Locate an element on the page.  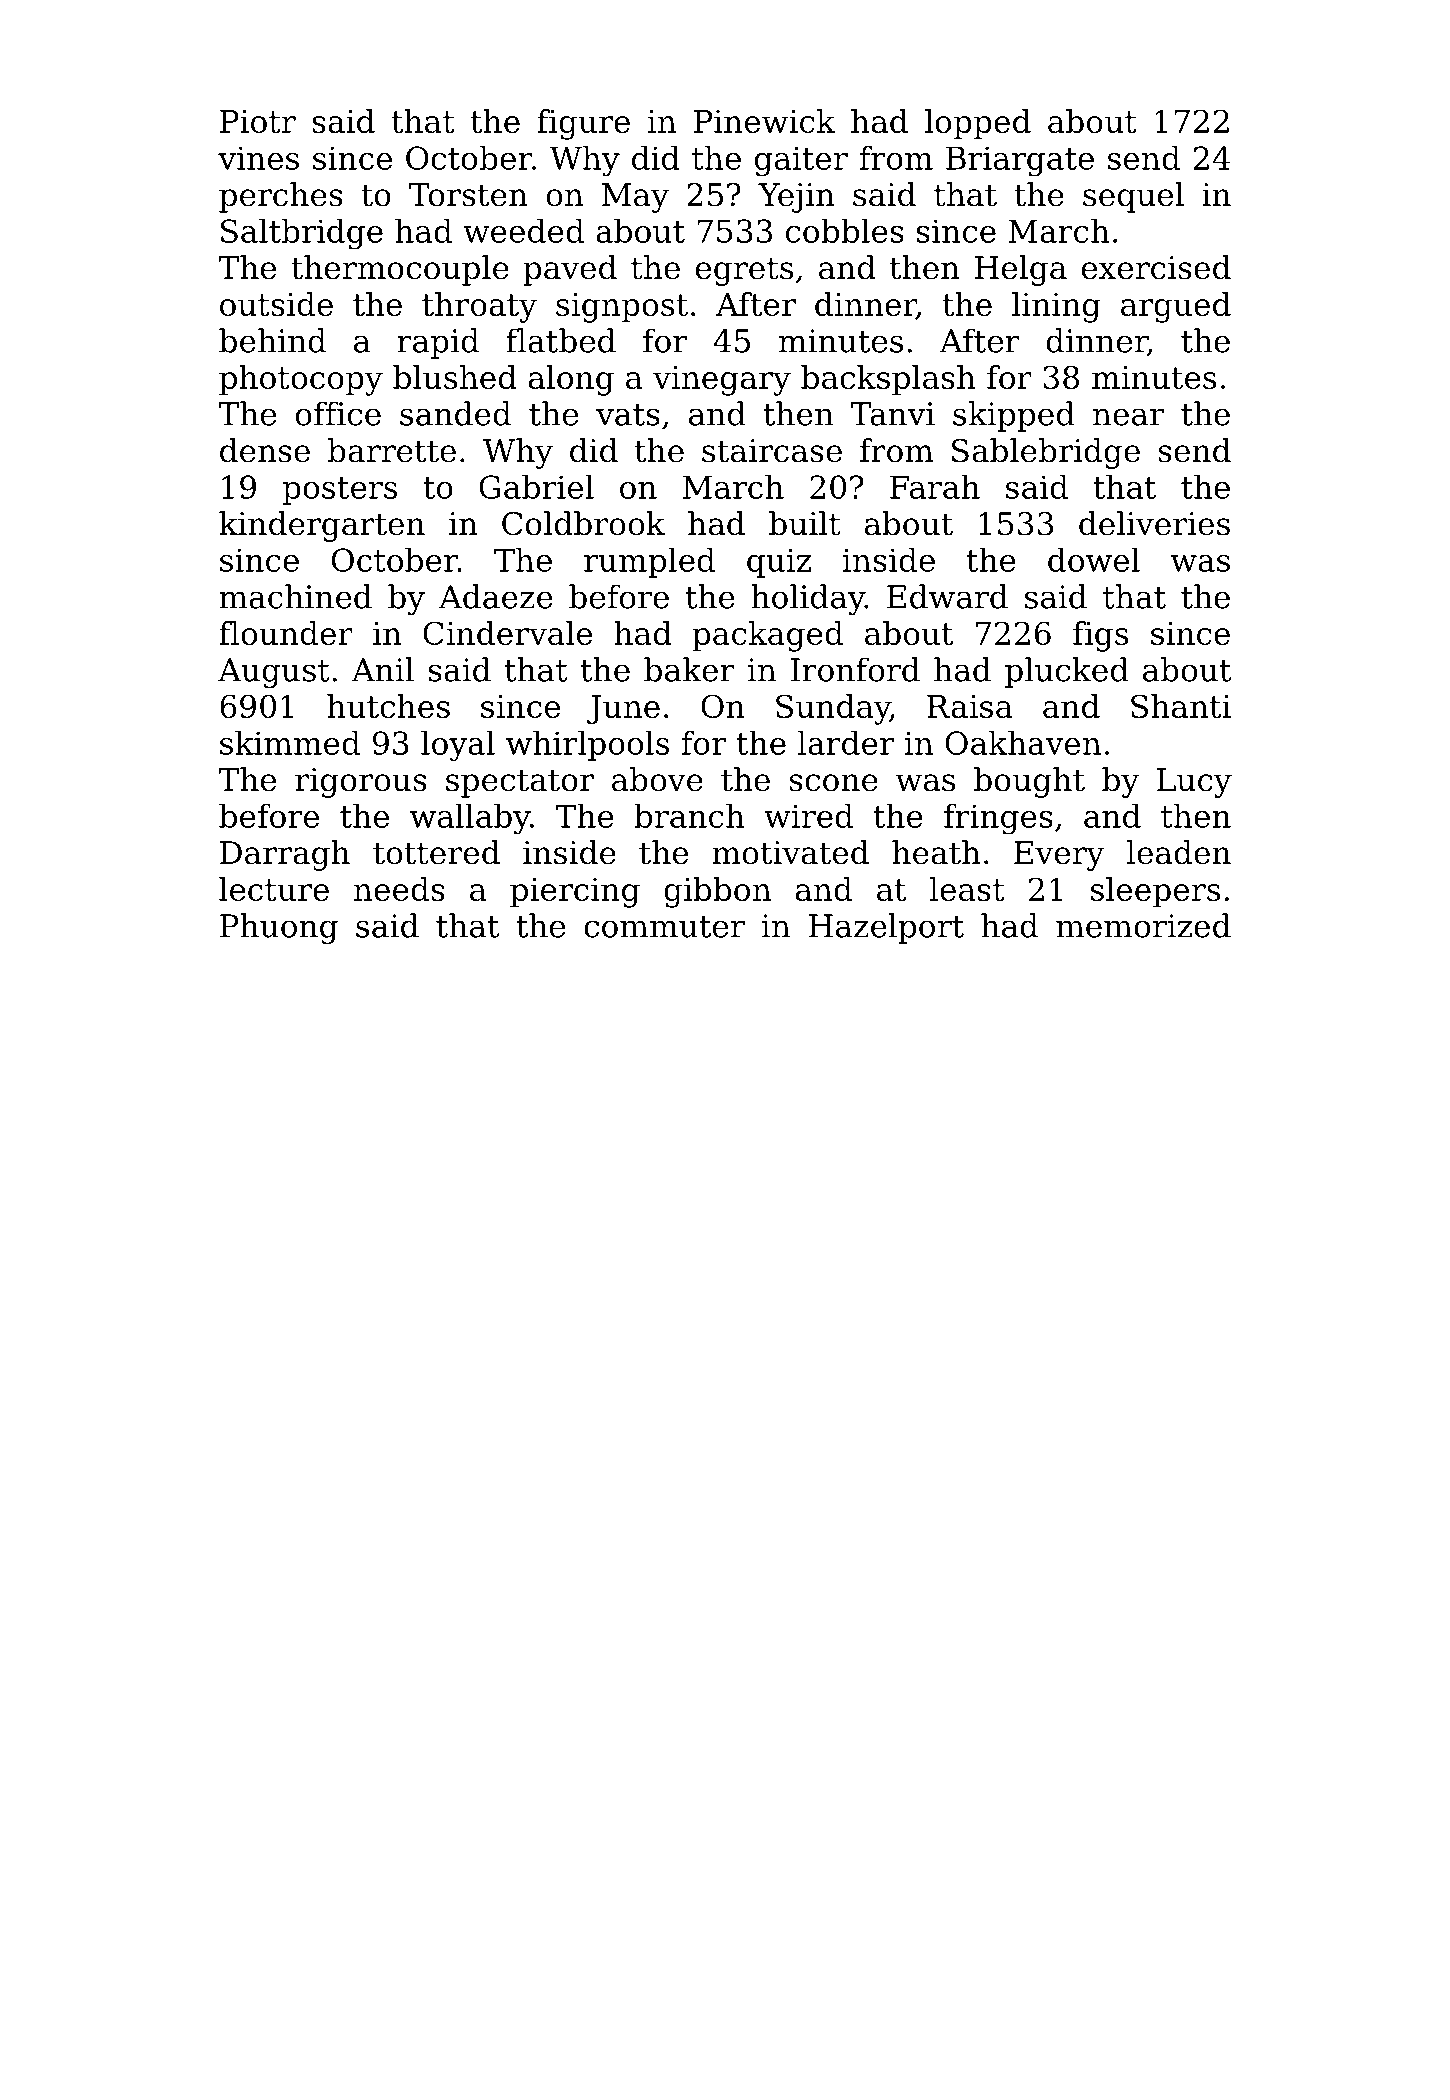
dense is located at coordinates (265, 450).
